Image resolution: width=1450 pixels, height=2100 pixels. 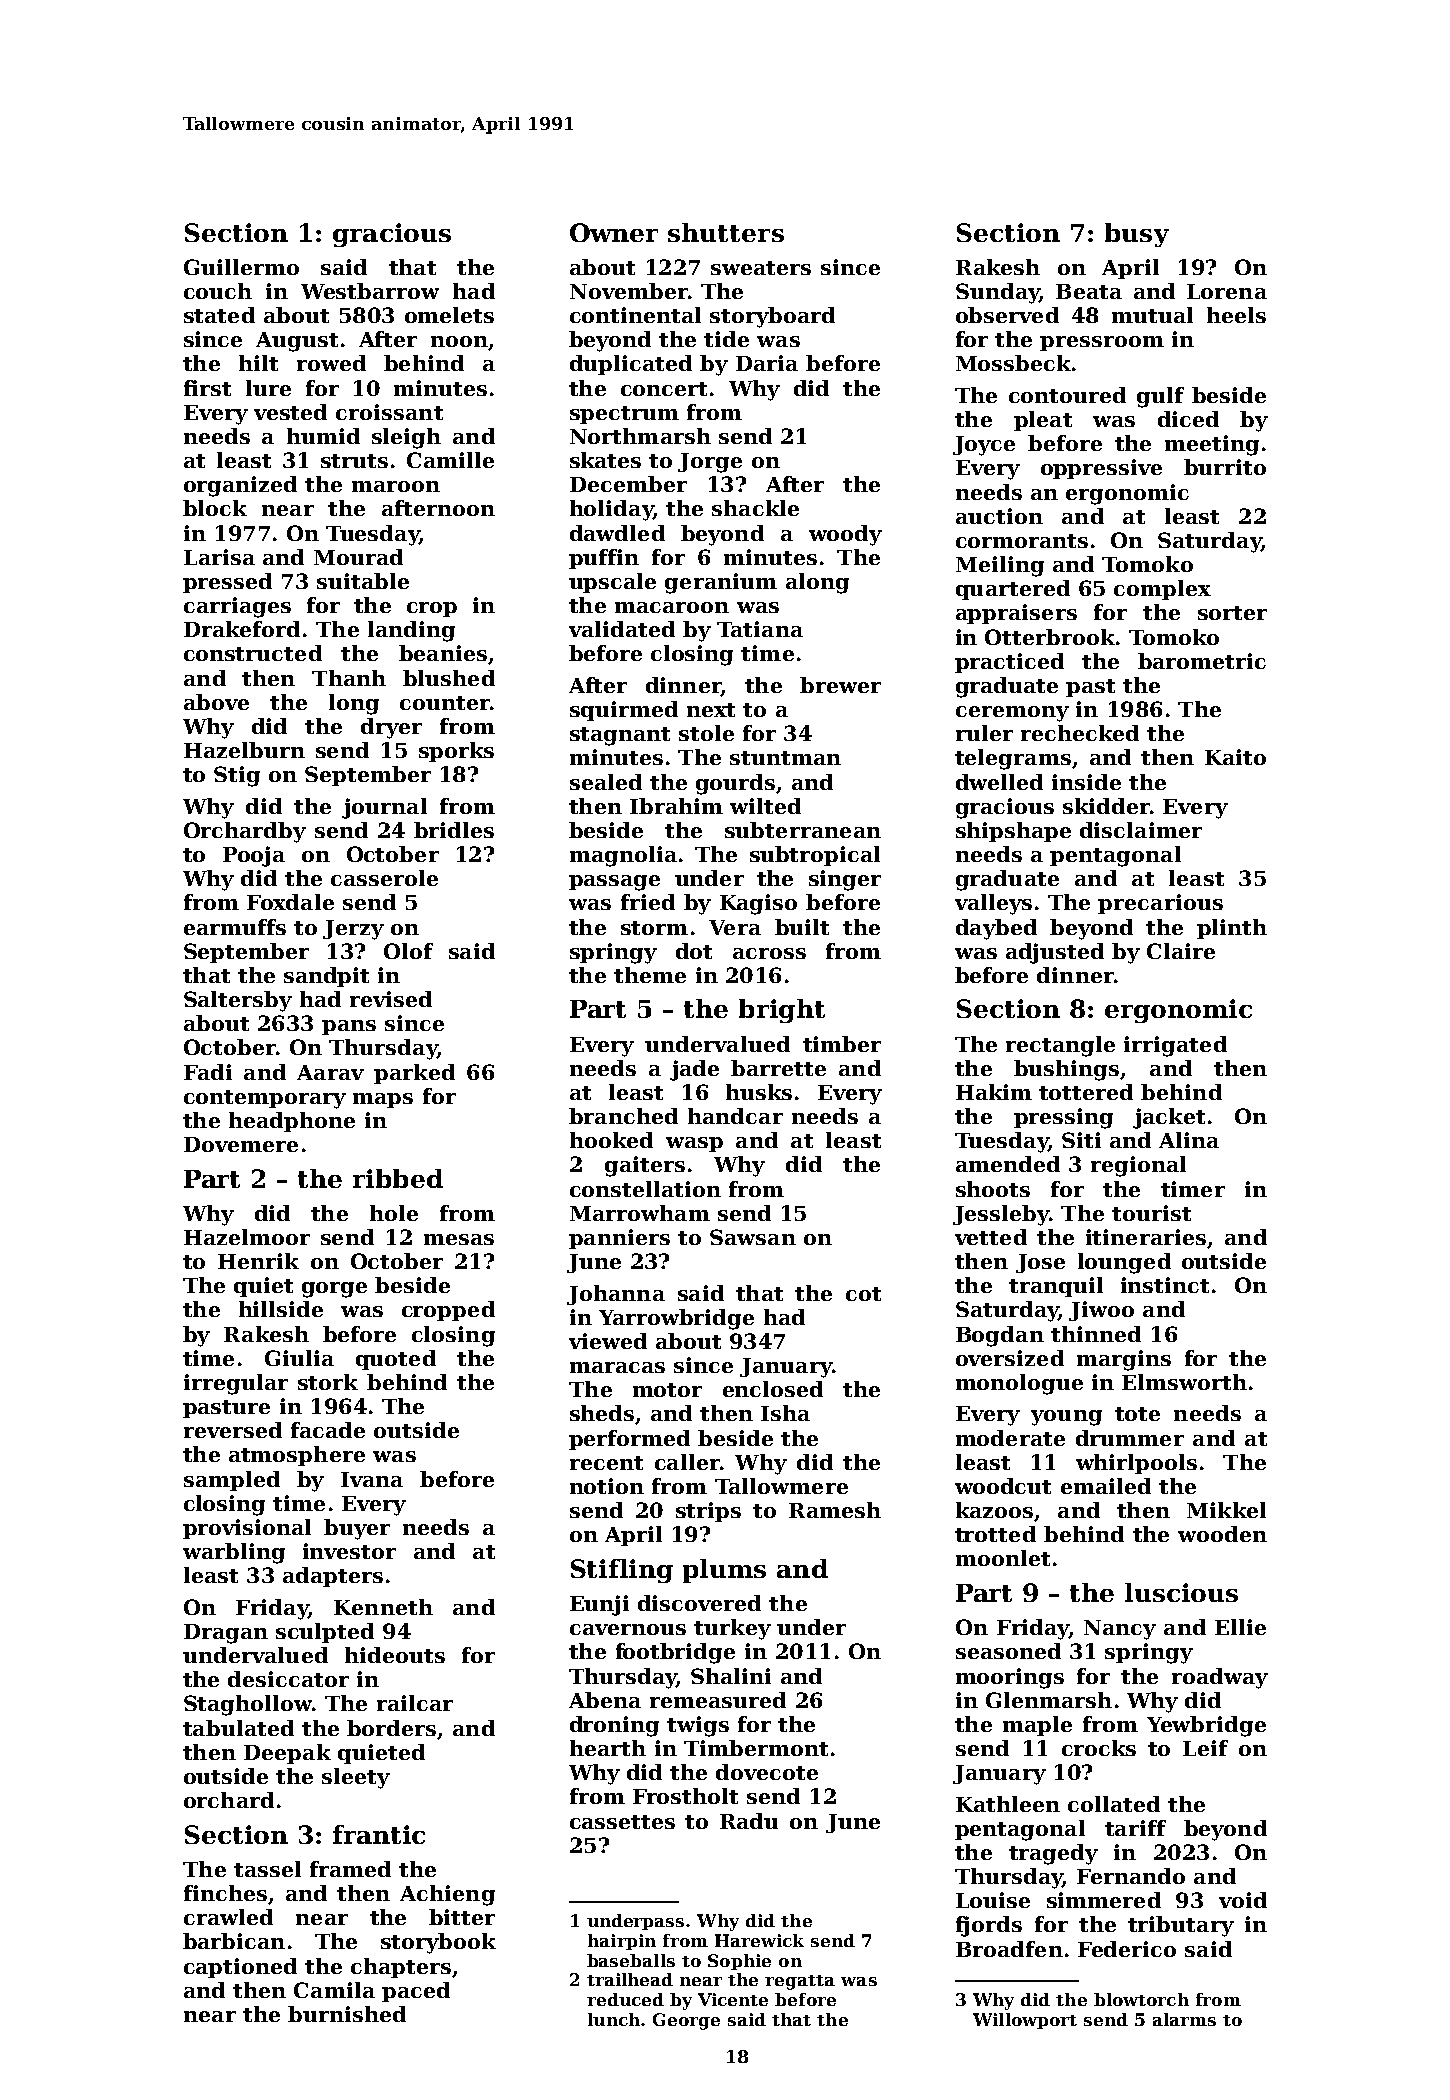 What do you see at coordinates (614, 232) in the document?
I see `Owner` at bounding box center [614, 232].
